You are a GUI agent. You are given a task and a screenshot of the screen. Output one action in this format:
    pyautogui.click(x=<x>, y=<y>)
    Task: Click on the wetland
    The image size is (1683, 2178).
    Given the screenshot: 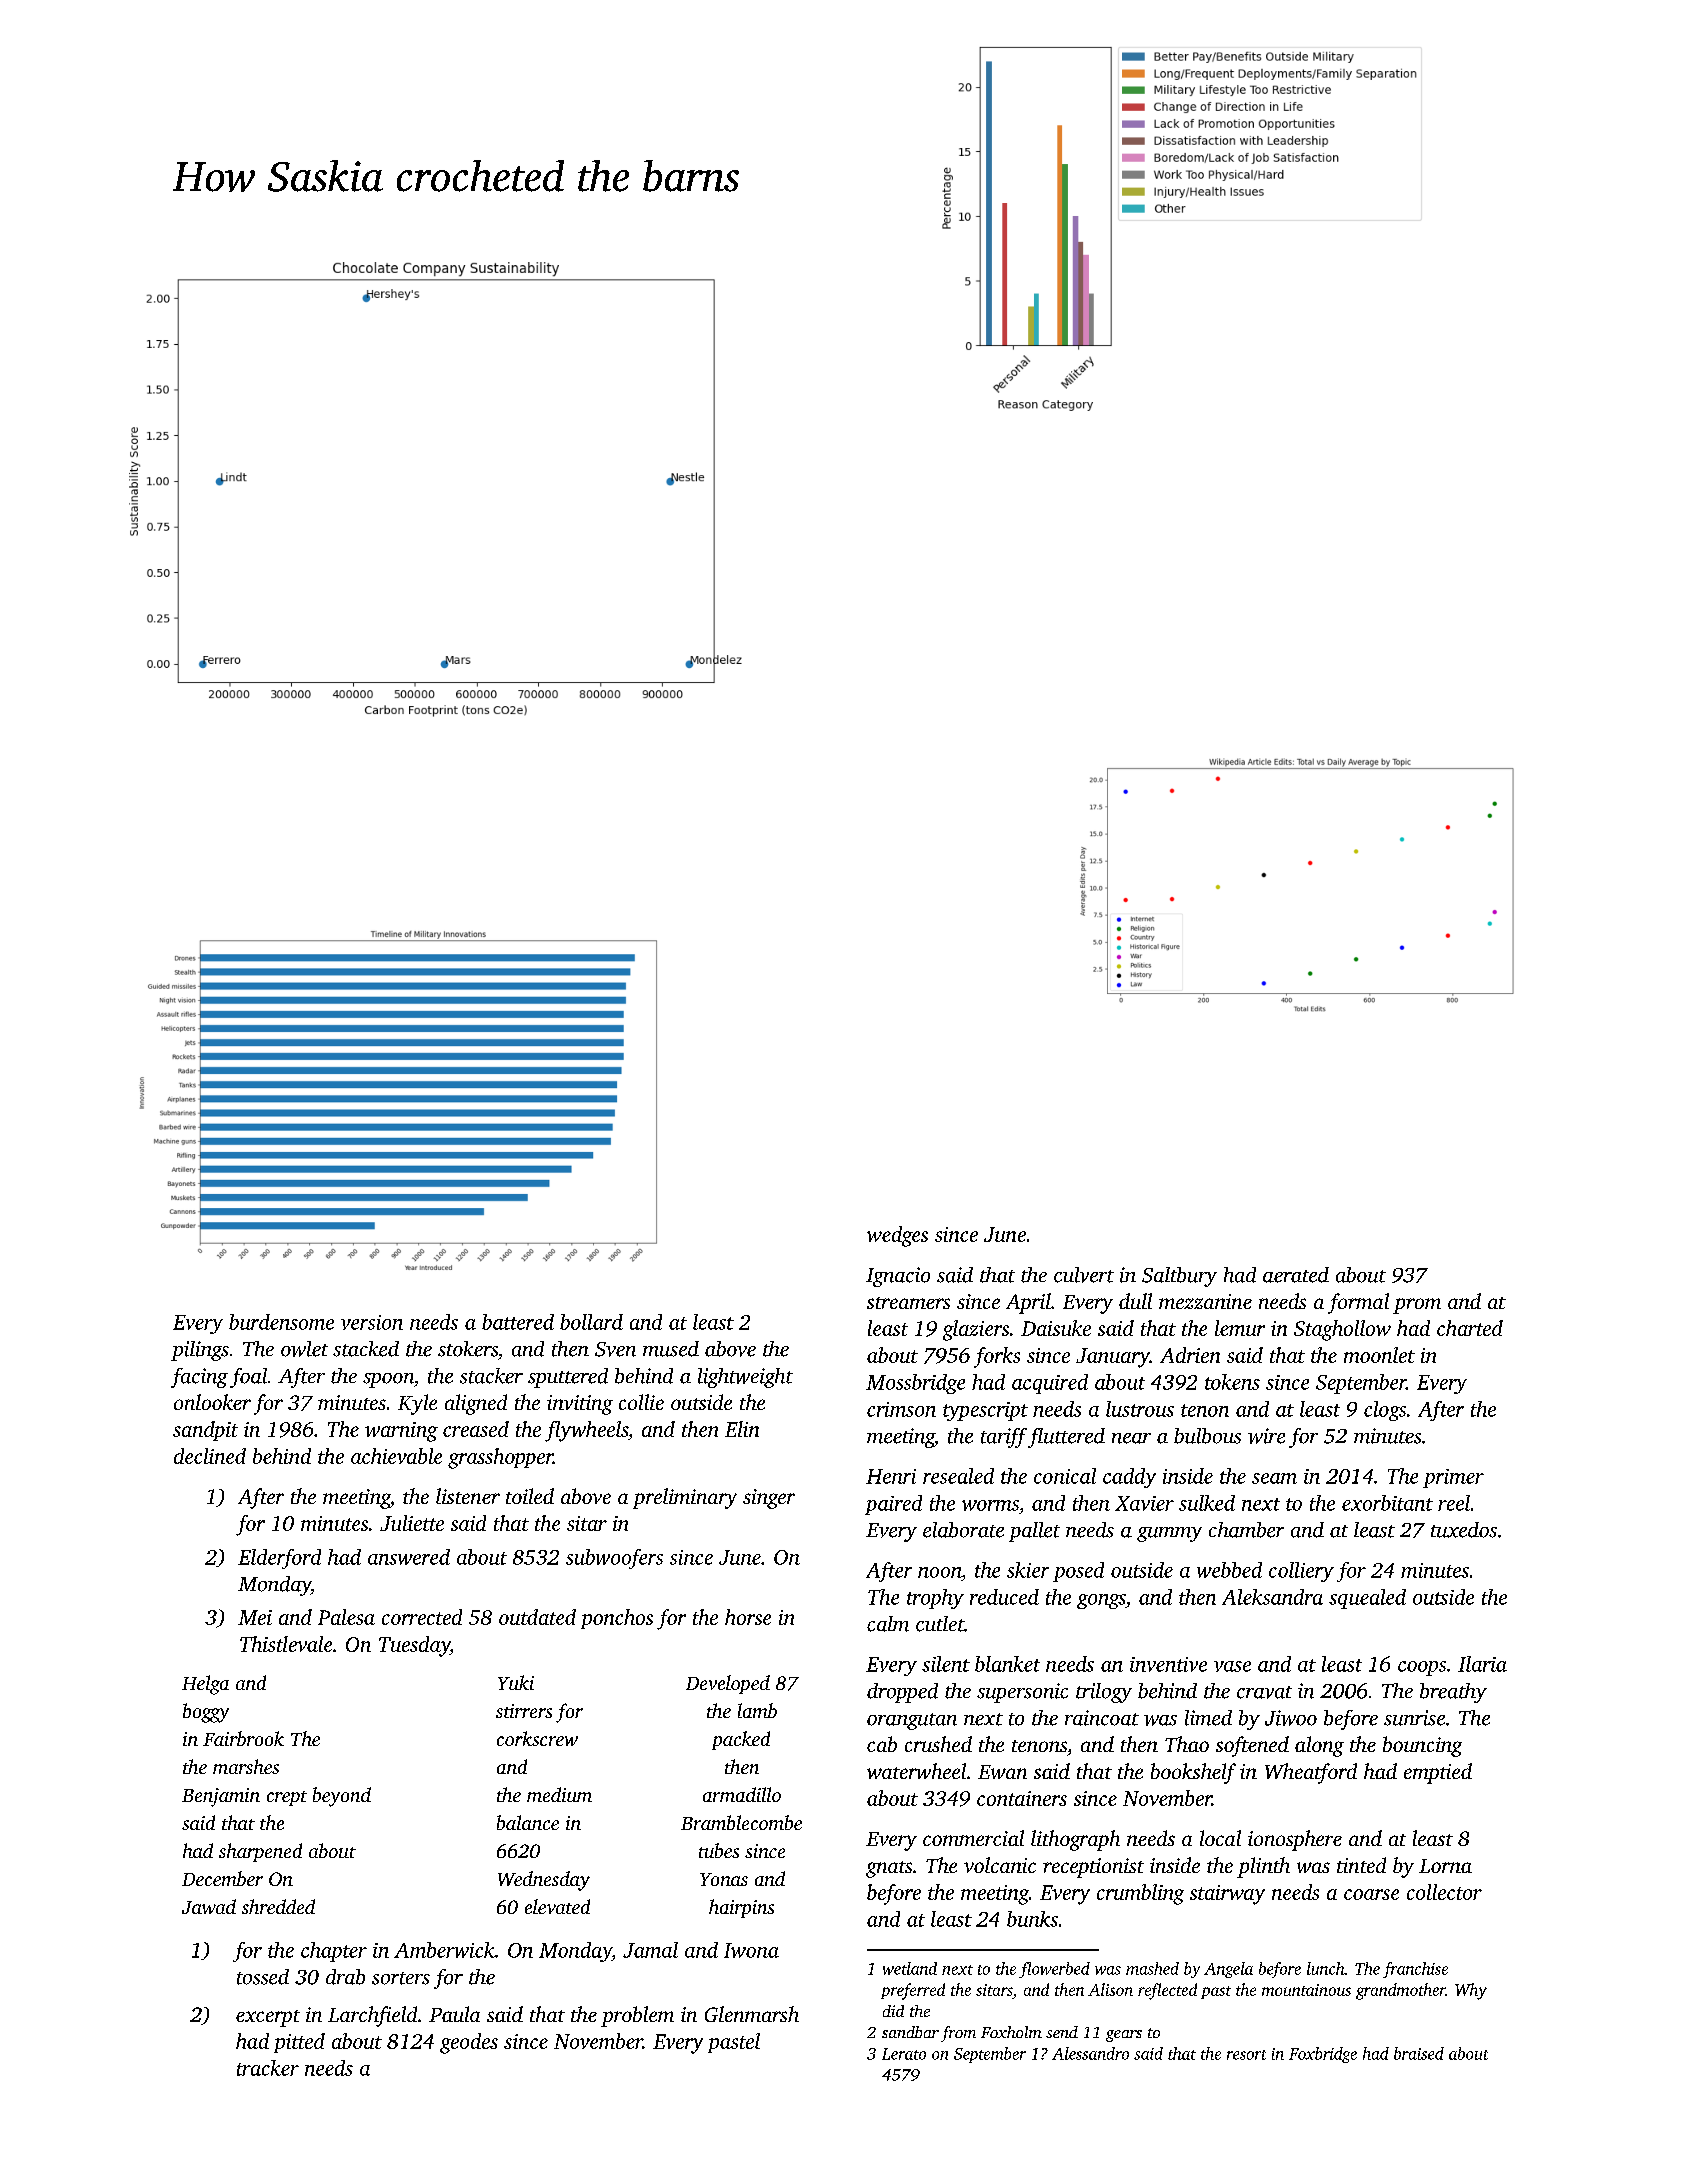 What is the action you would take?
    pyautogui.click(x=910, y=1968)
